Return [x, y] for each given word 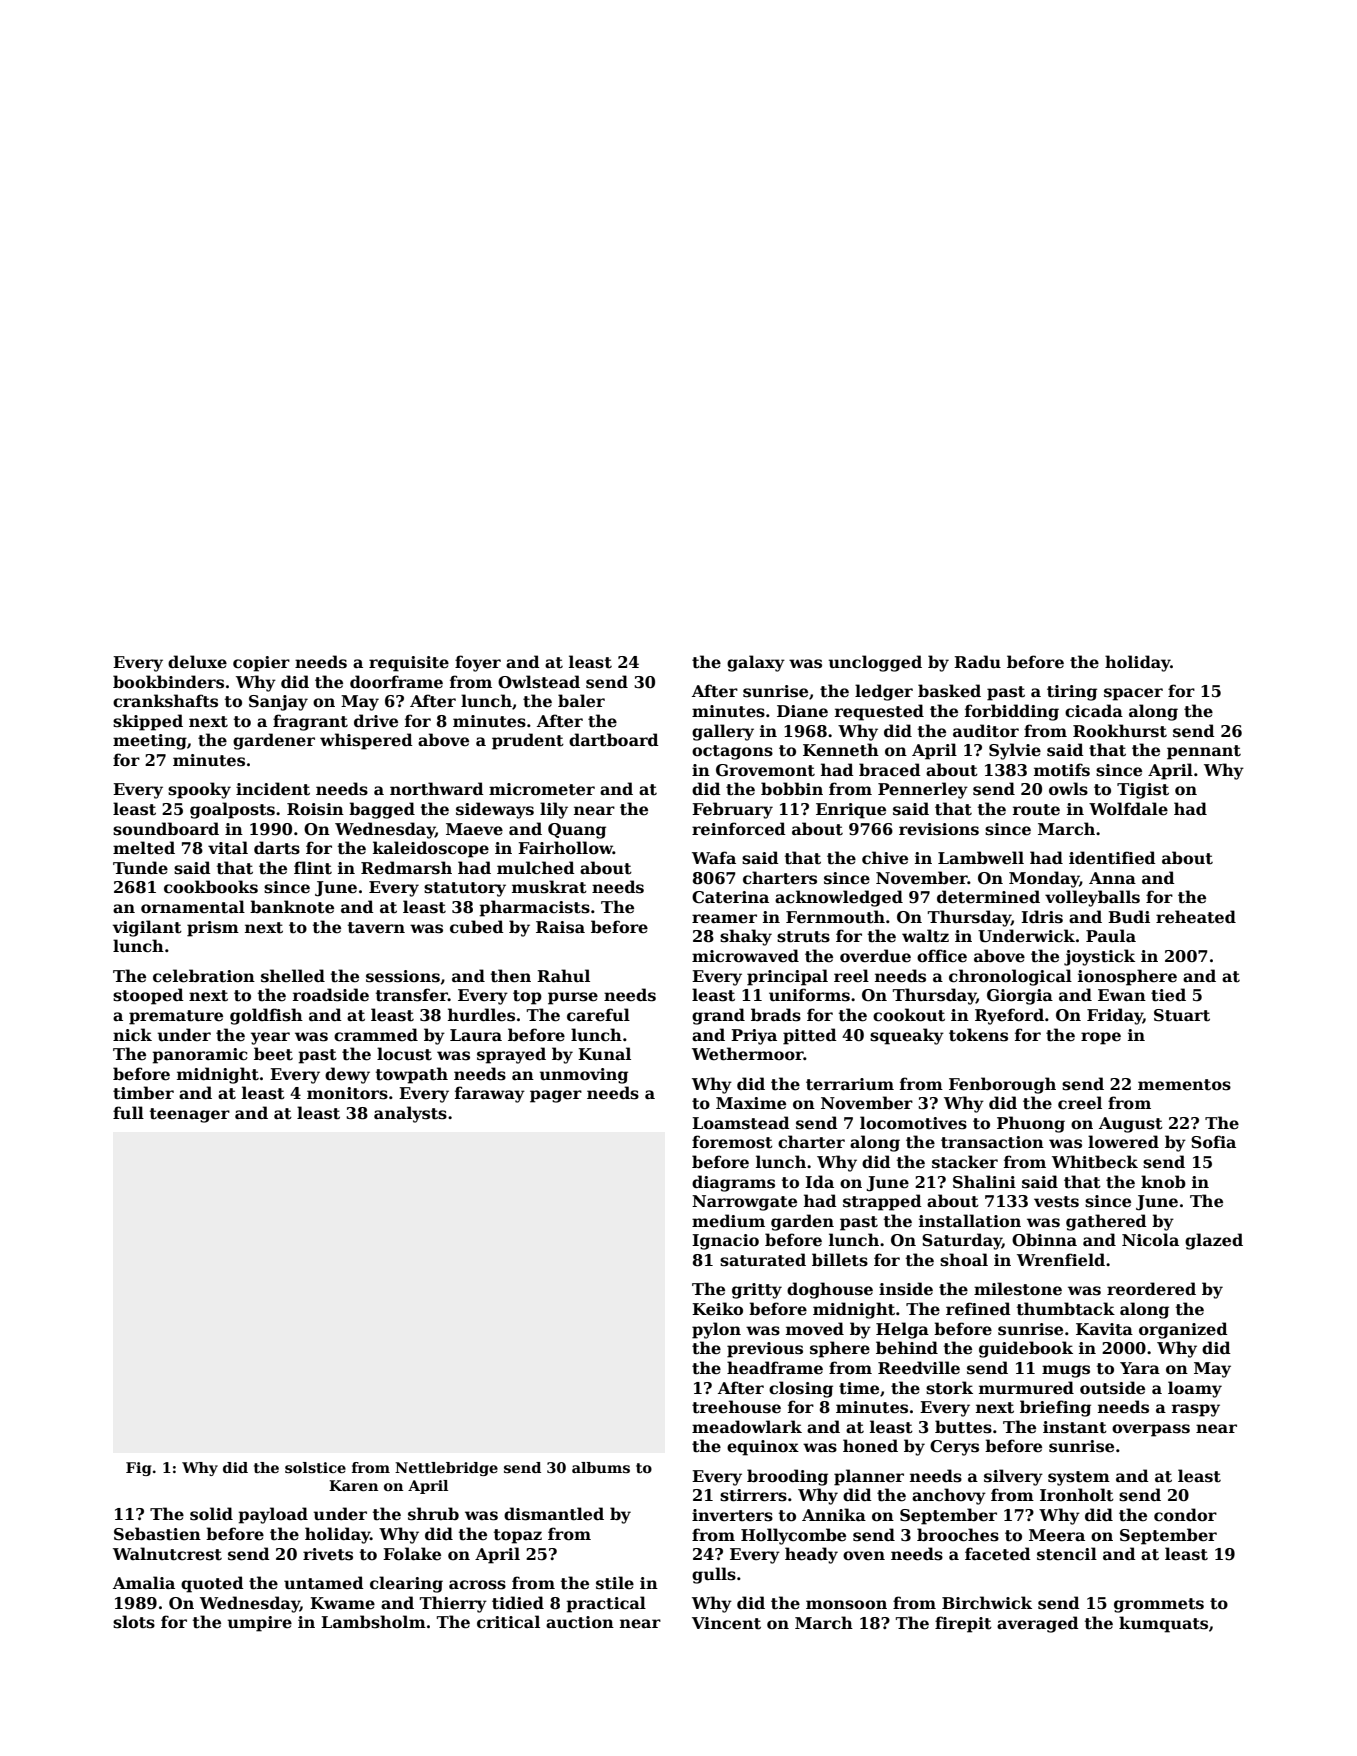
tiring [1072, 693]
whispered [366, 741]
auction [580, 1622]
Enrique [851, 811]
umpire [259, 1624]
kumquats [1163, 1624]
